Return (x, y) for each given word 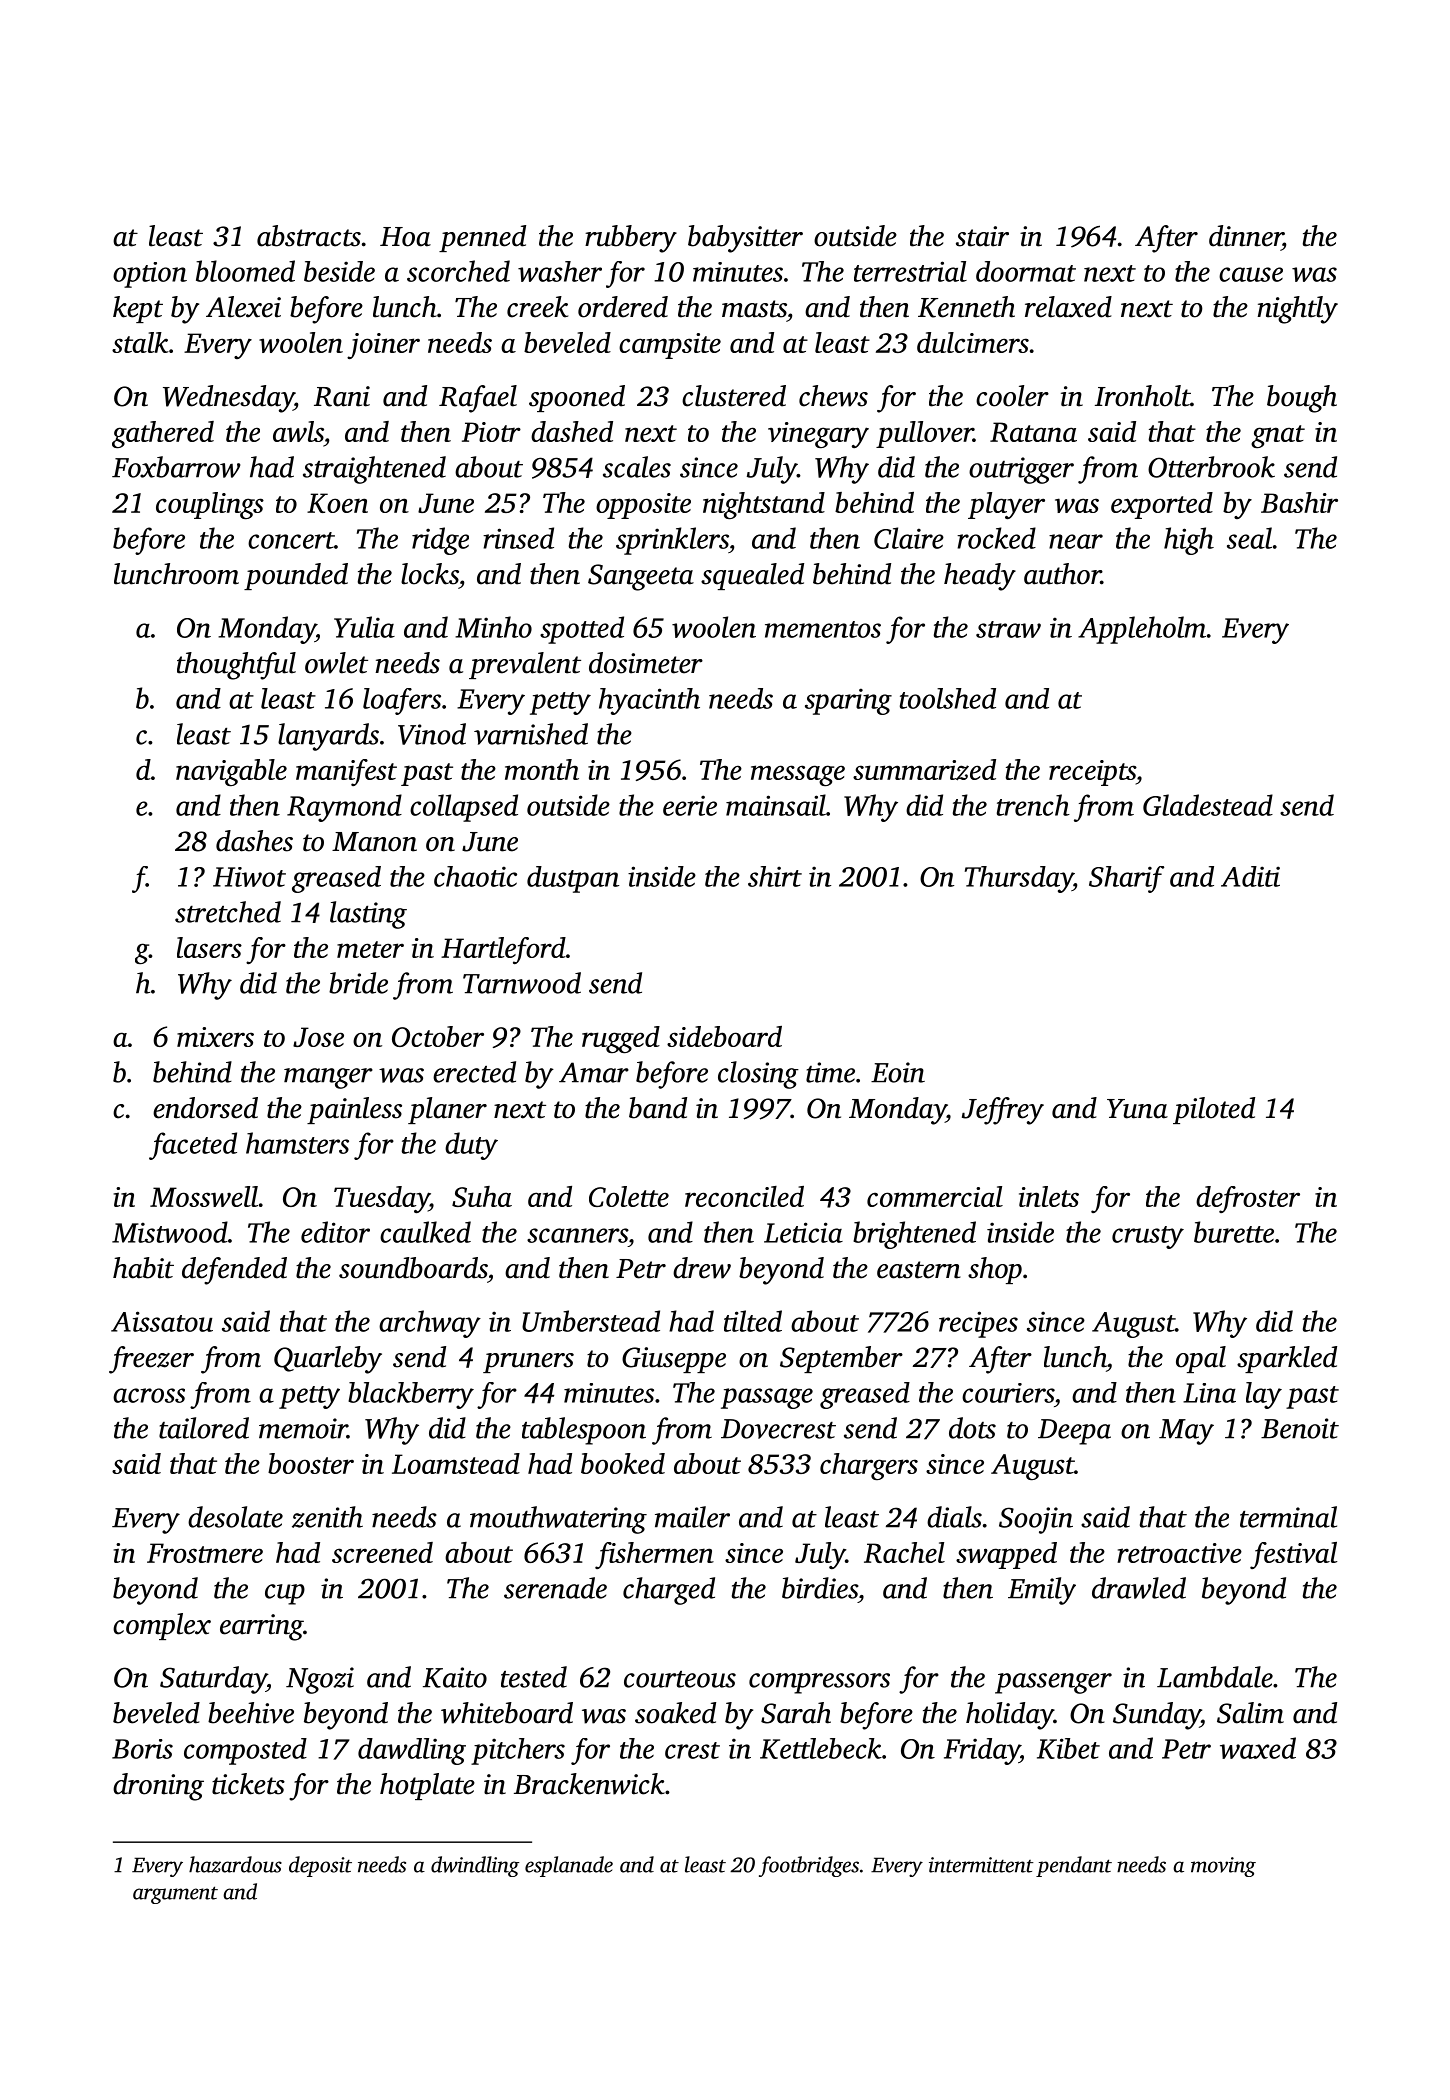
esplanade (569, 1866)
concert (291, 540)
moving (1223, 1867)
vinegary (818, 435)
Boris (142, 1749)
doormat (1026, 271)
